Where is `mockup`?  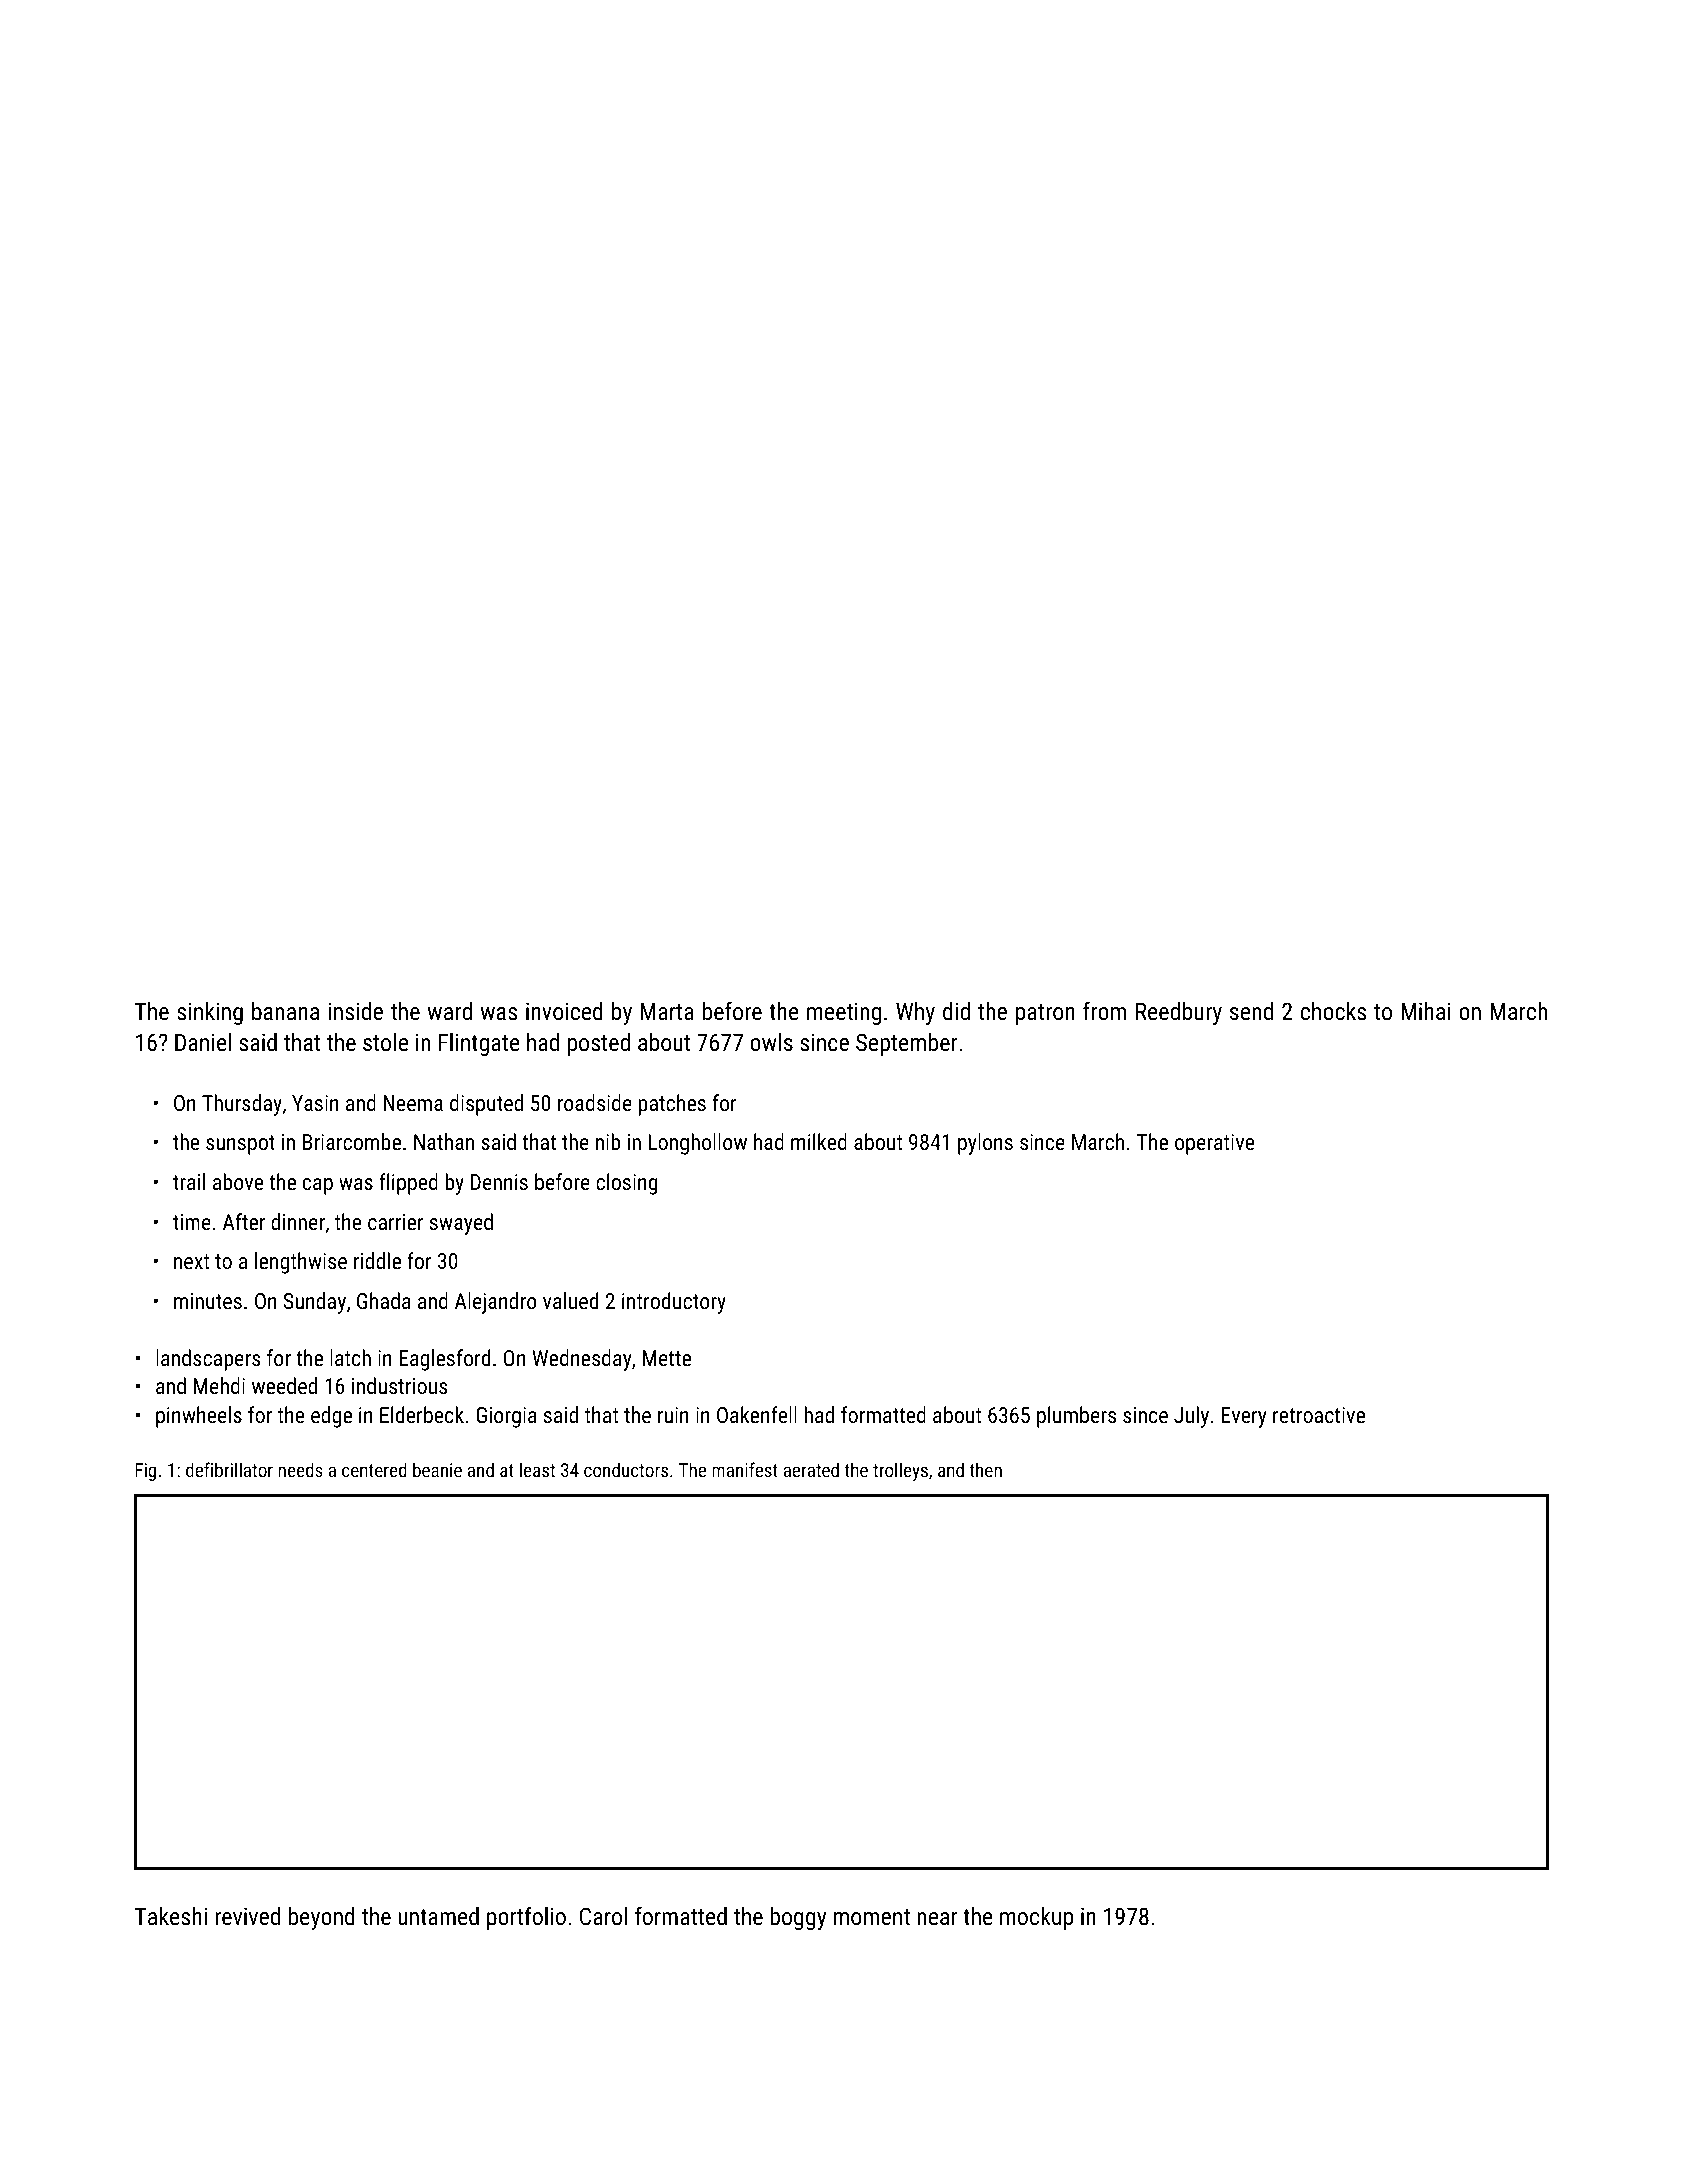 mockup is located at coordinates (1037, 1918).
